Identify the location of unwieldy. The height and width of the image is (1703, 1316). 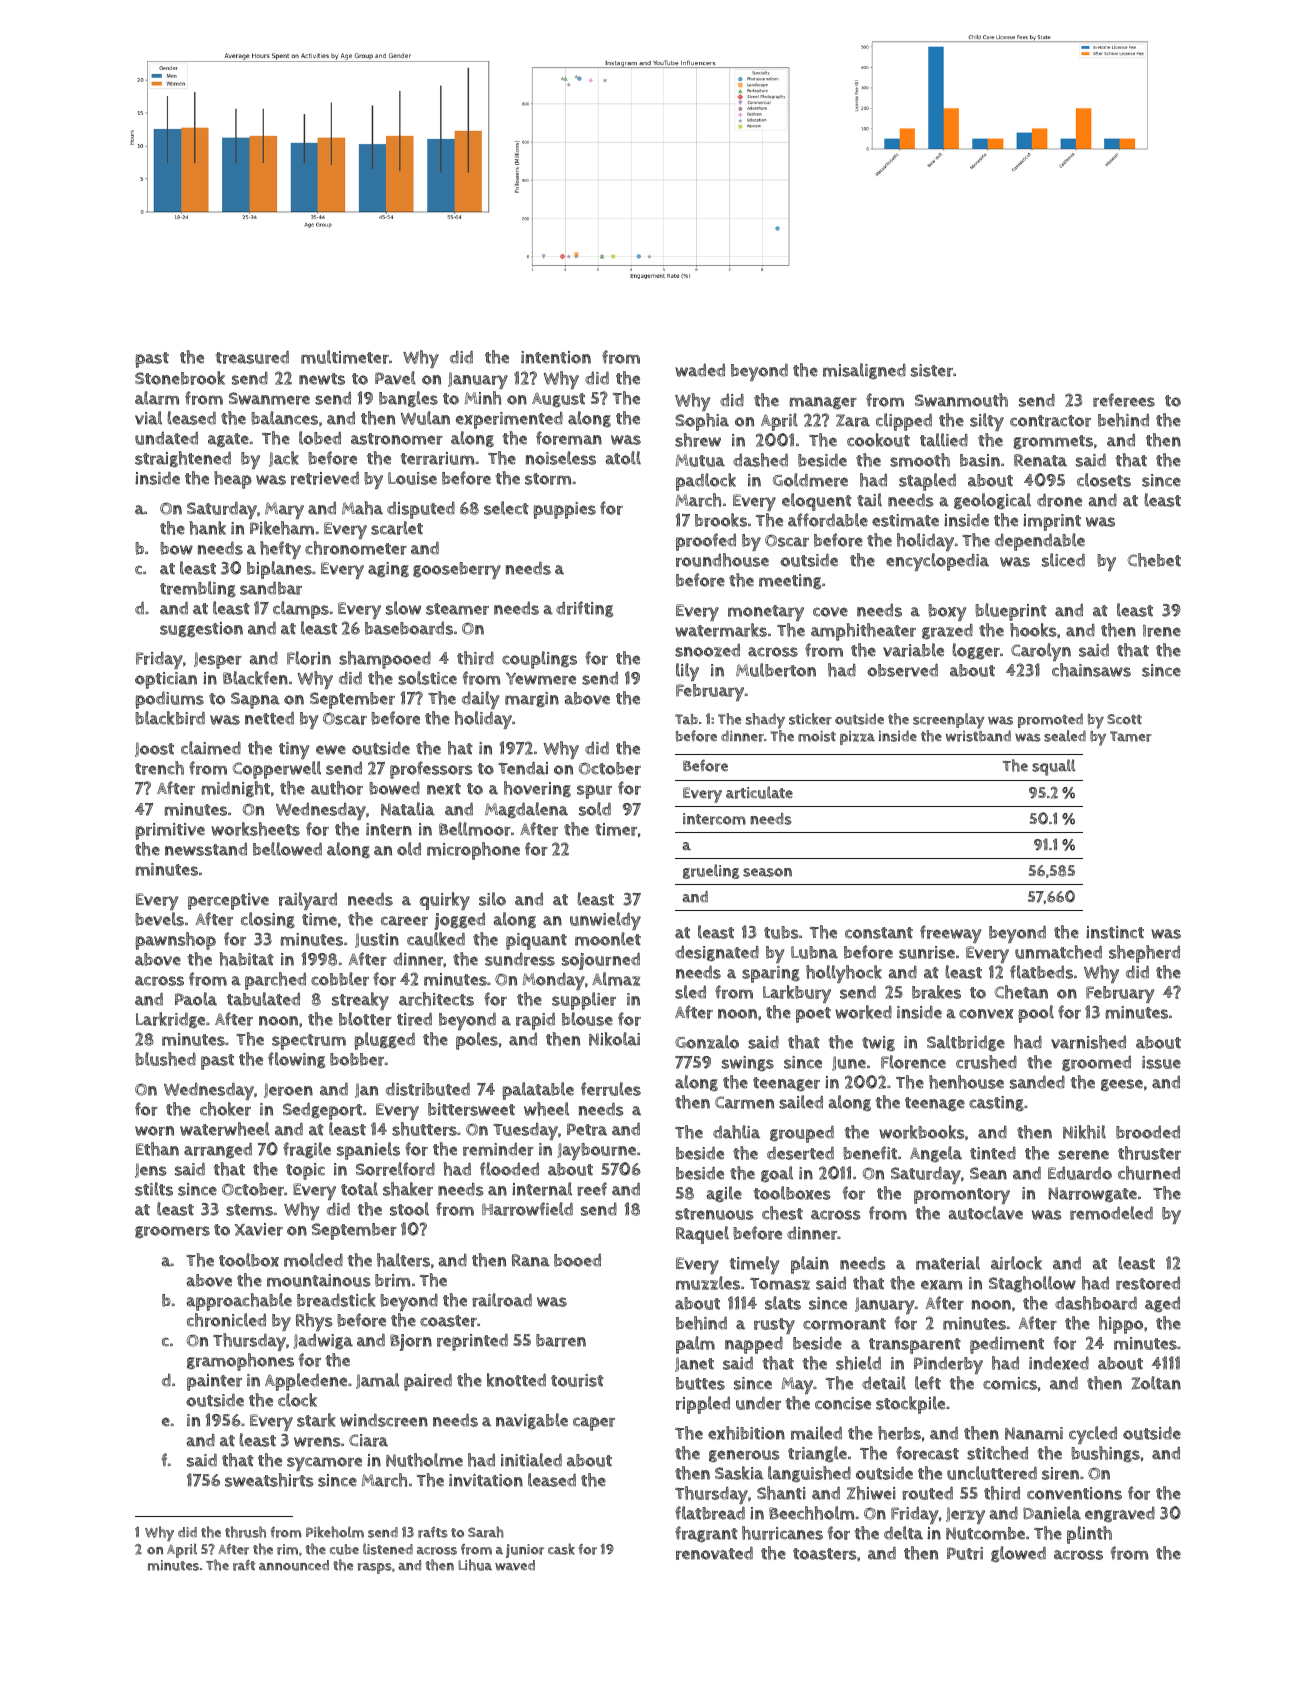
(605, 921).
